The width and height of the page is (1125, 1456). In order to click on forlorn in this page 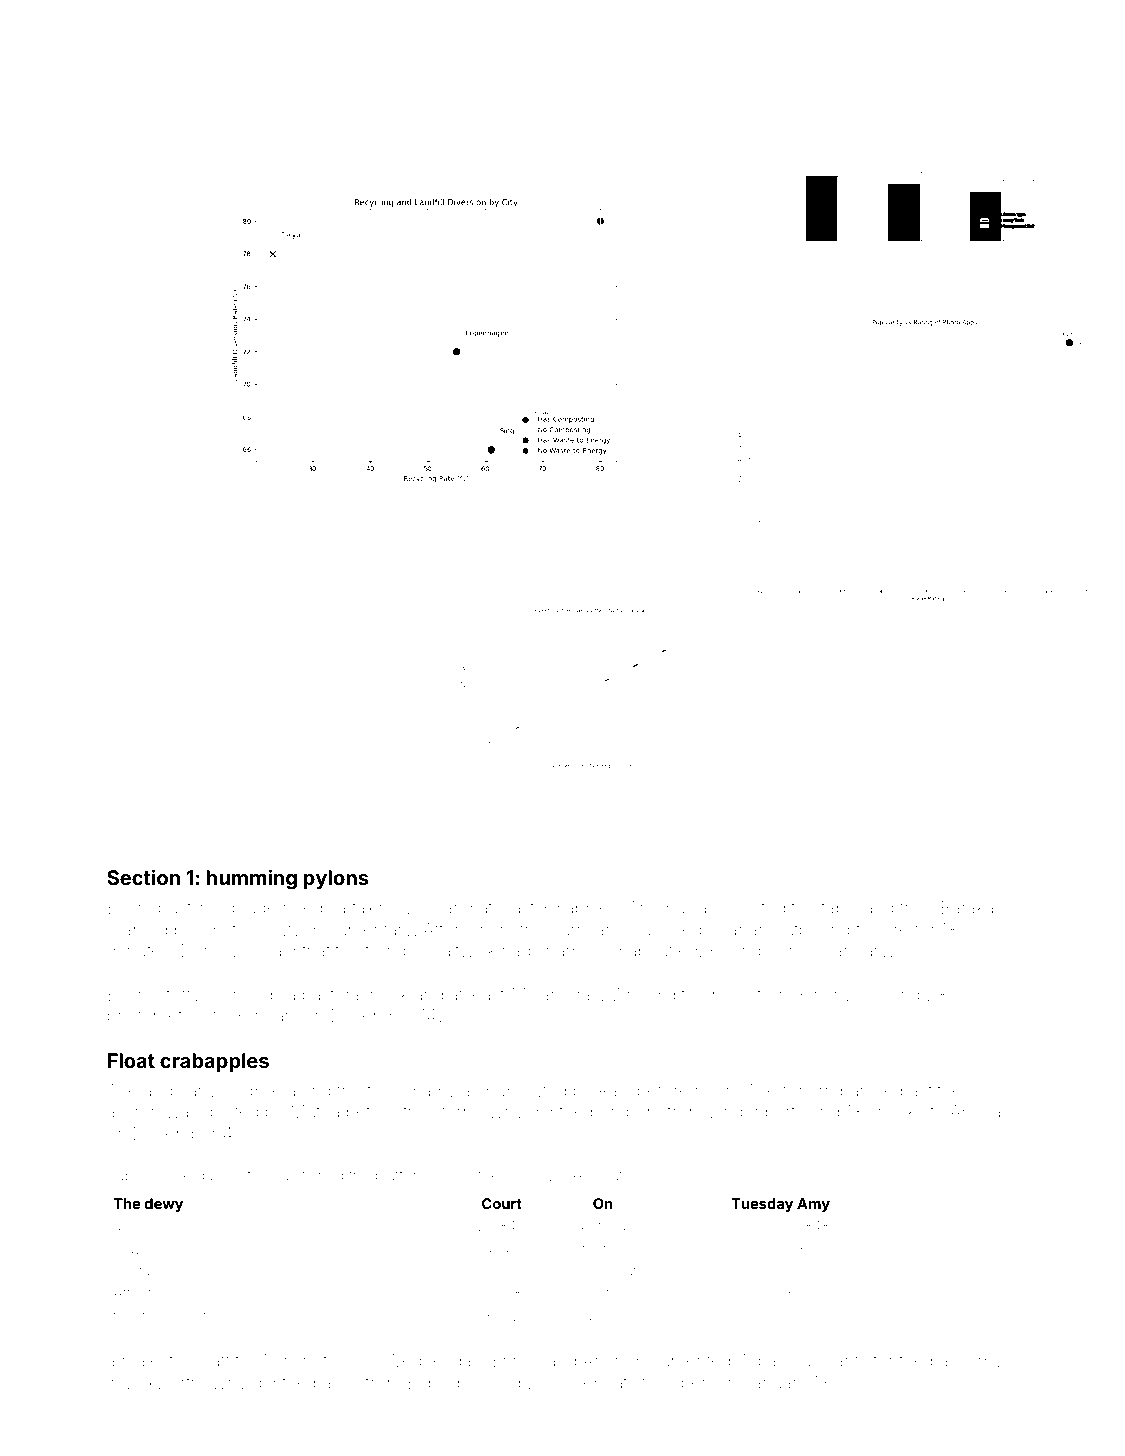, I will do `click(807, 1090)`.
